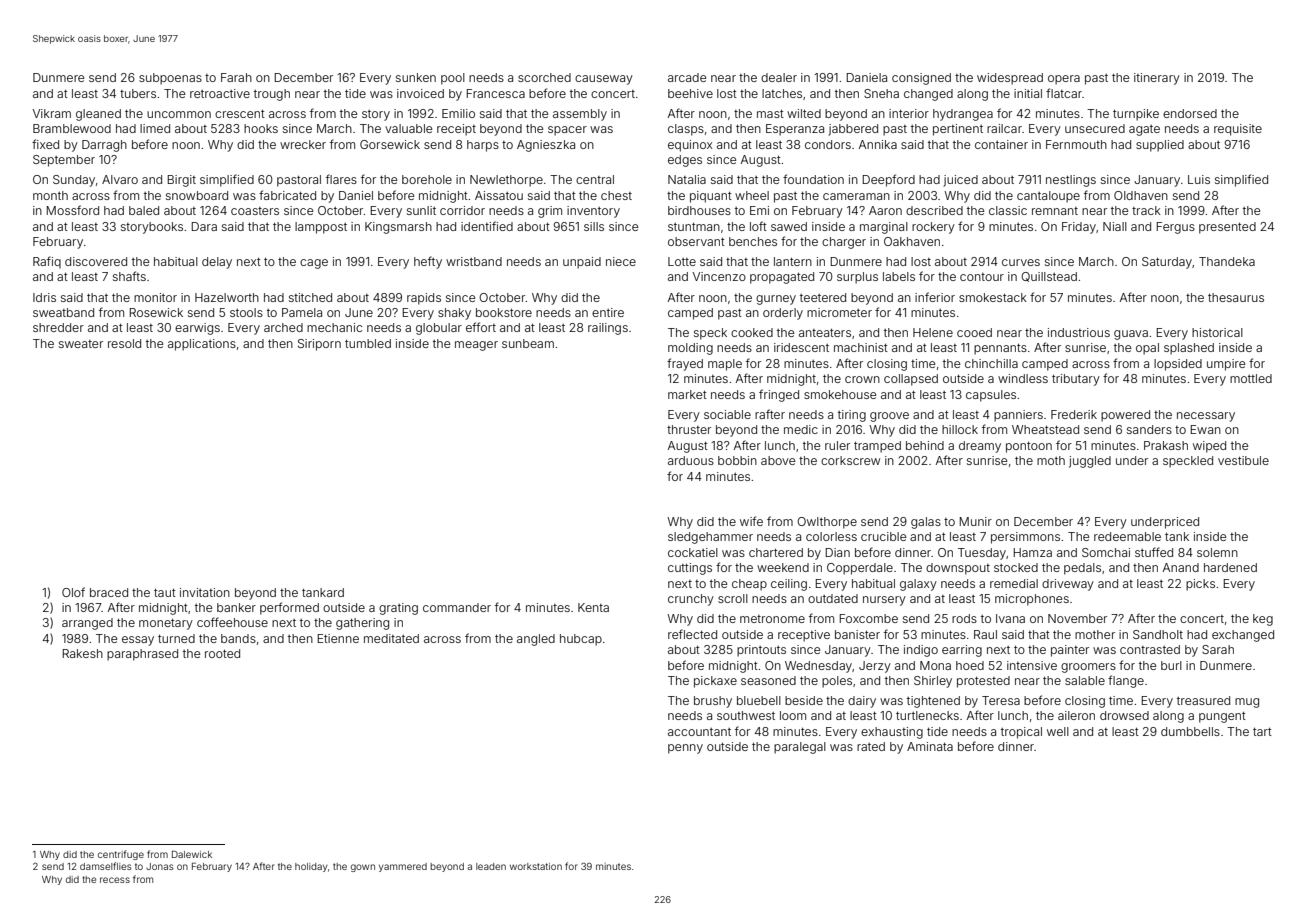  I want to click on panniers, so click(1018, 416).
